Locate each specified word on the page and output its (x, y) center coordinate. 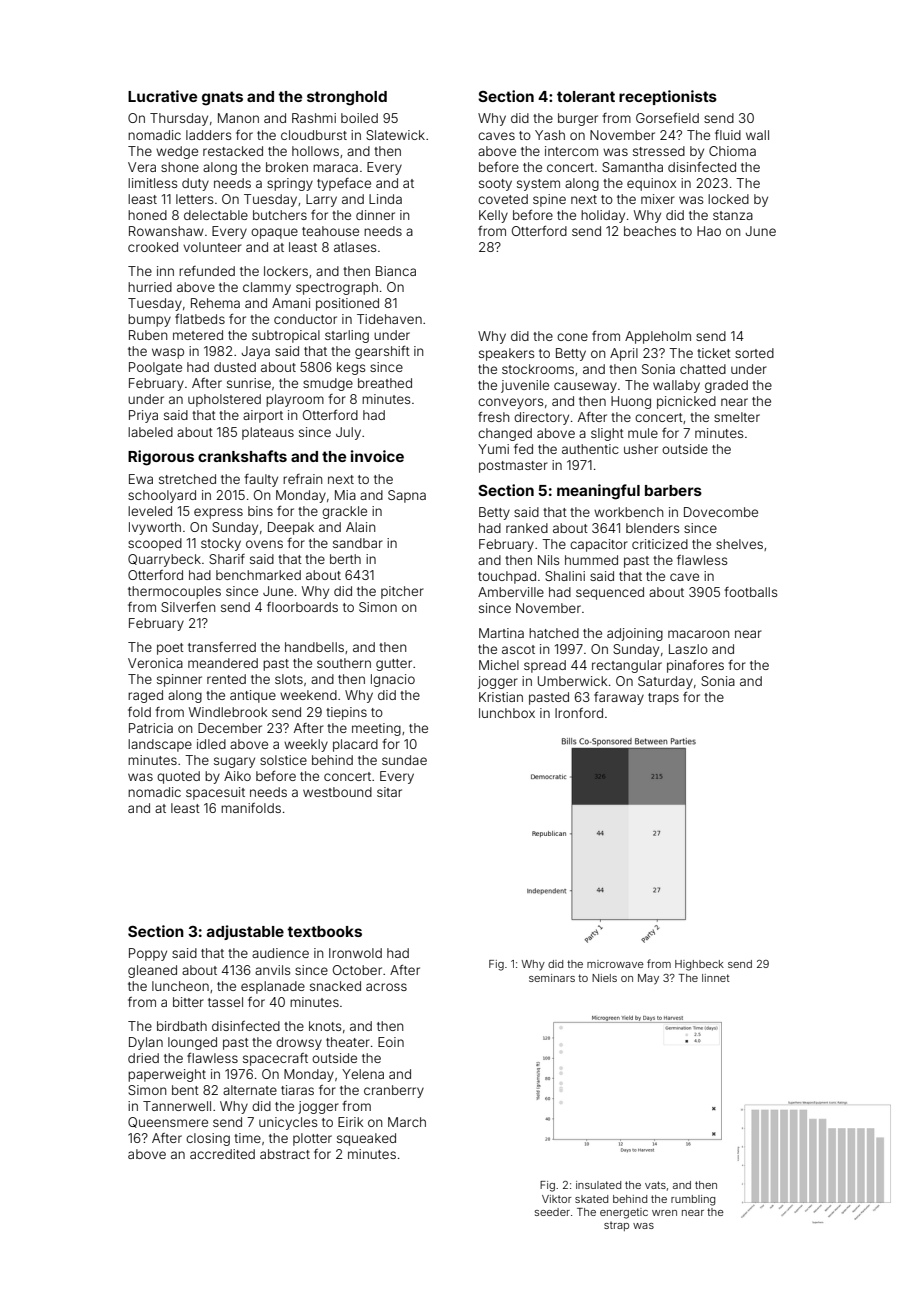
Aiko (237, 776)
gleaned (152, 971)
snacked (335, 986)
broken (287, 167)
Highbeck (699, 965)
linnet (716, 978)
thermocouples (174, 592)
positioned (347, 304)
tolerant (586, 96)
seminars (552, 978)
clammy (267, 288)
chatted (703, 369)
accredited (222, 1154)
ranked (527, 528)
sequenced (610, 593)
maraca (335, 168)
